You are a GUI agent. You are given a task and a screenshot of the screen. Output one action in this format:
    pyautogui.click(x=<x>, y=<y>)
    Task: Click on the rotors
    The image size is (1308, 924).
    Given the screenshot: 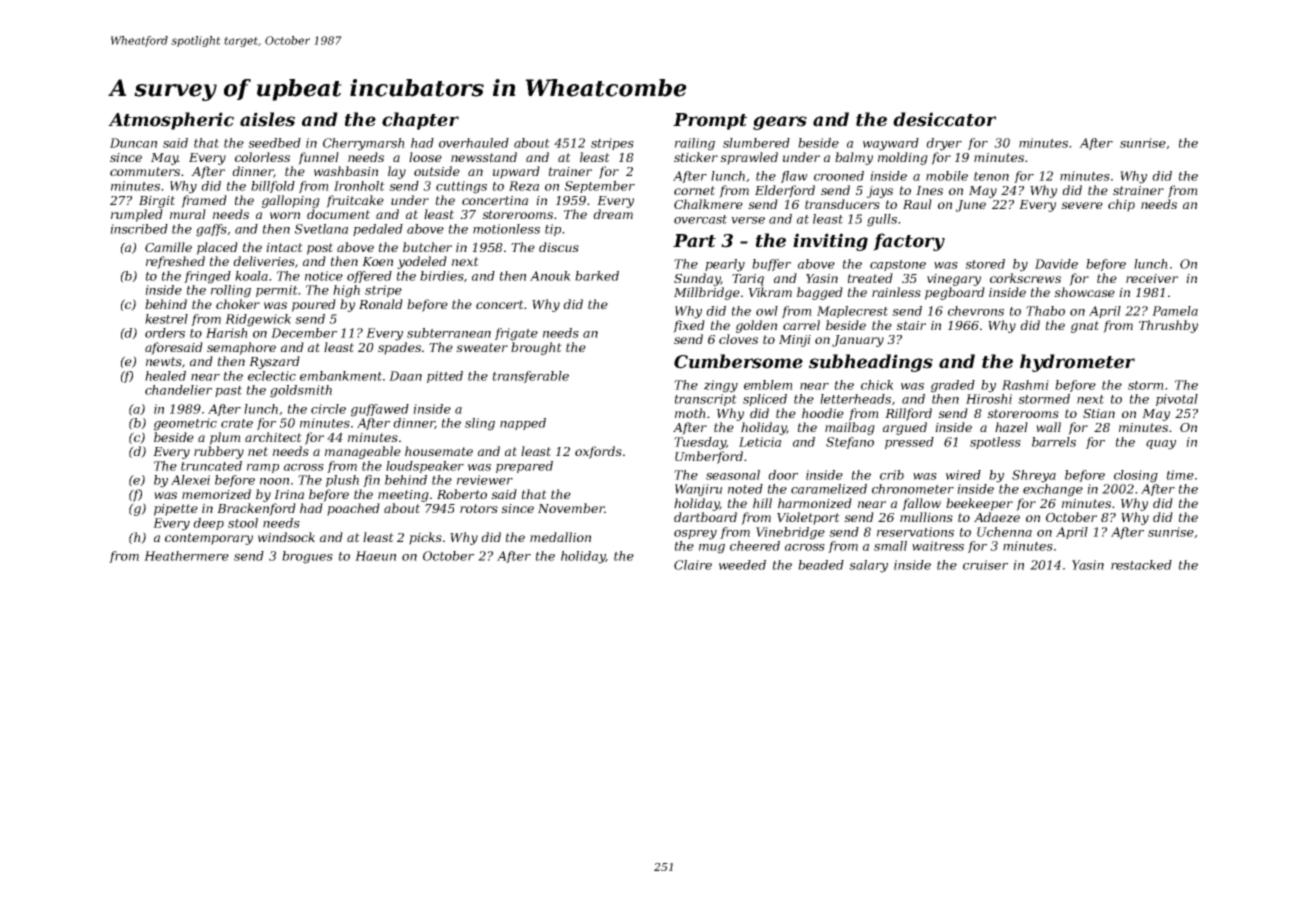 What is the action you would take?
    pyautogui.click(x=479, y=508)
